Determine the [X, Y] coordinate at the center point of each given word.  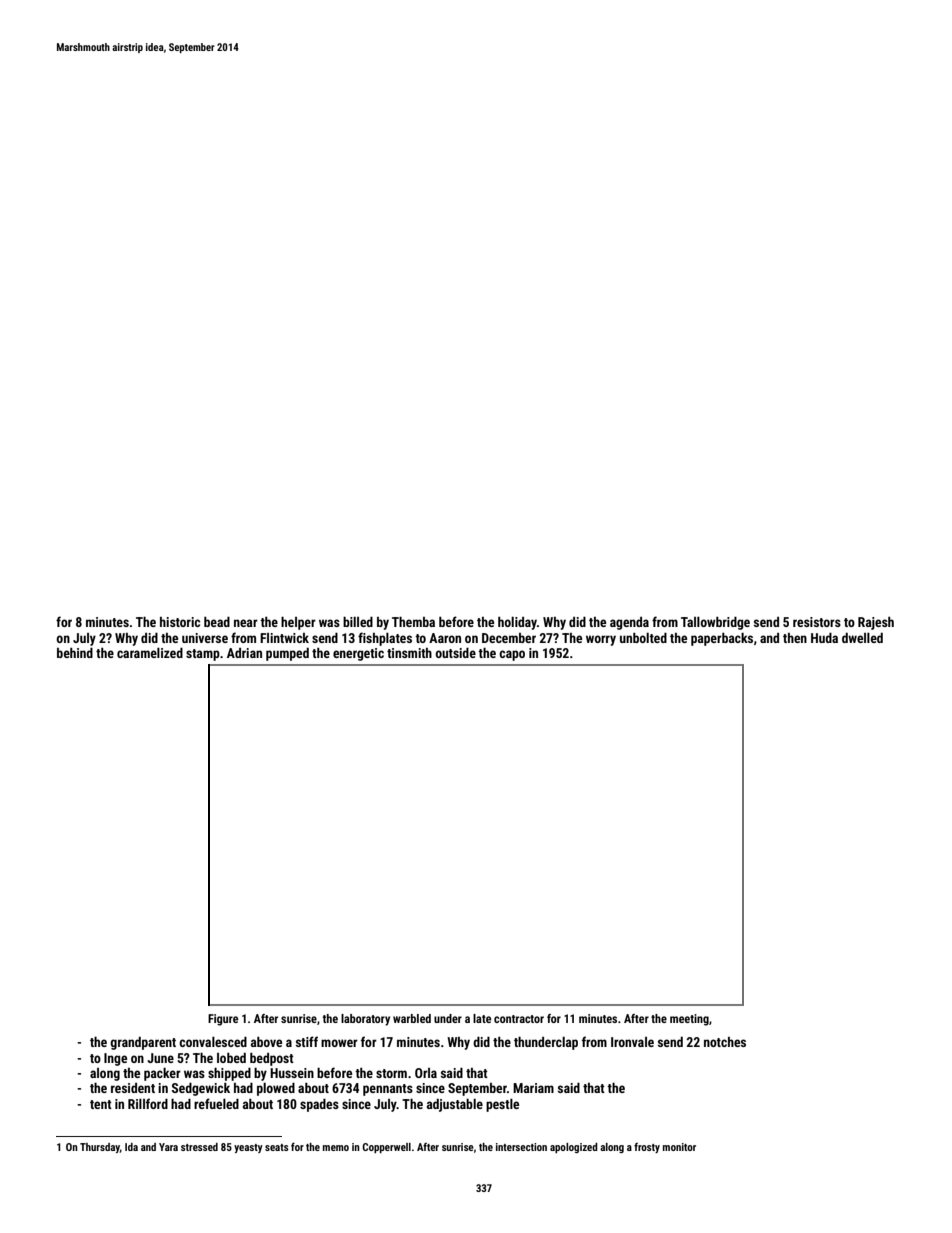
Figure [223, 1020]
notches [725, 1042]
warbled [412, 1018]
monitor [679, 1147]
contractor [519, 1019]
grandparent [143, 1043]
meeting [689, 1020]
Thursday [100, 1148]
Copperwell [386, 1148]
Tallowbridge [715, 623]
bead [217, 622]
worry [601, 640]
